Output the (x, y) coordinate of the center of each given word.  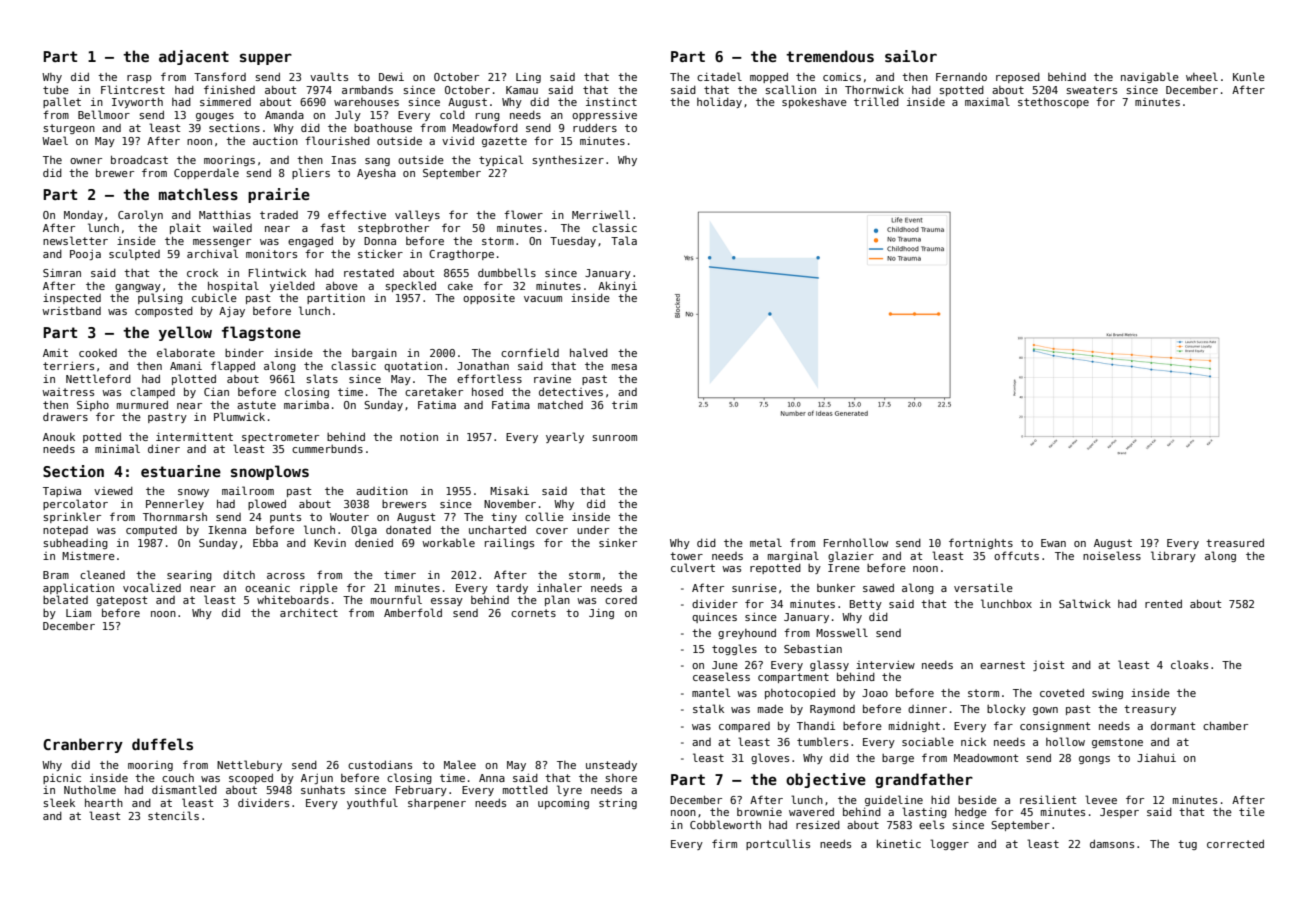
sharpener (437, 804)
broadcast (139, 159)
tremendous (830, 56)
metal (766, 542)
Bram (56, 575)
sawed (878, 588)
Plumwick (239, 416)
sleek (59, 802)
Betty (866, 605)
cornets (533, 613)
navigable (1150, 77)
